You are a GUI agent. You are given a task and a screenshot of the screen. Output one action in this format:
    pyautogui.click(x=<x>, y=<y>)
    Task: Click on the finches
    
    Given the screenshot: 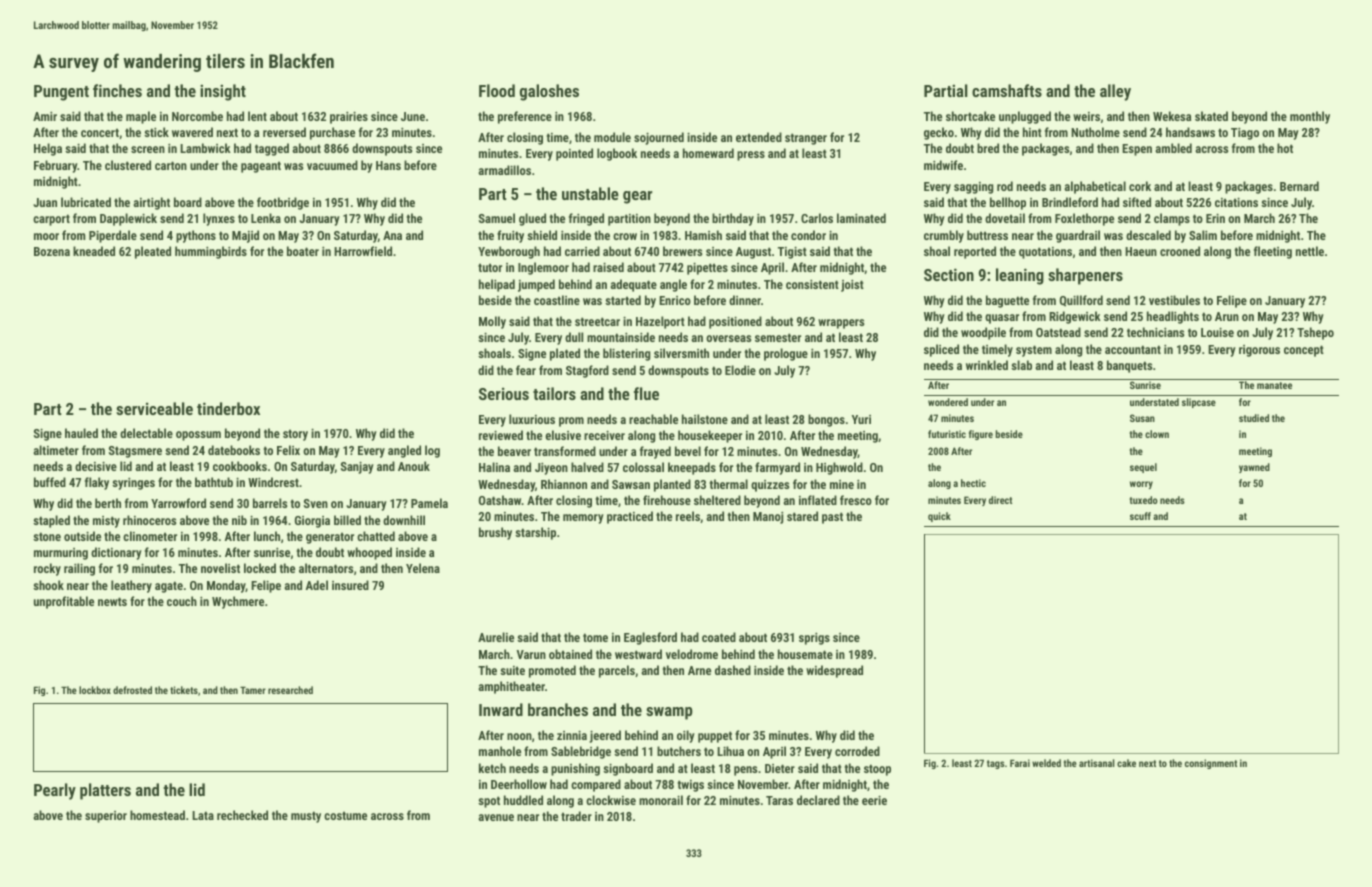 What is the action you would take?
    pyautogui.click(x=117, y=90)
